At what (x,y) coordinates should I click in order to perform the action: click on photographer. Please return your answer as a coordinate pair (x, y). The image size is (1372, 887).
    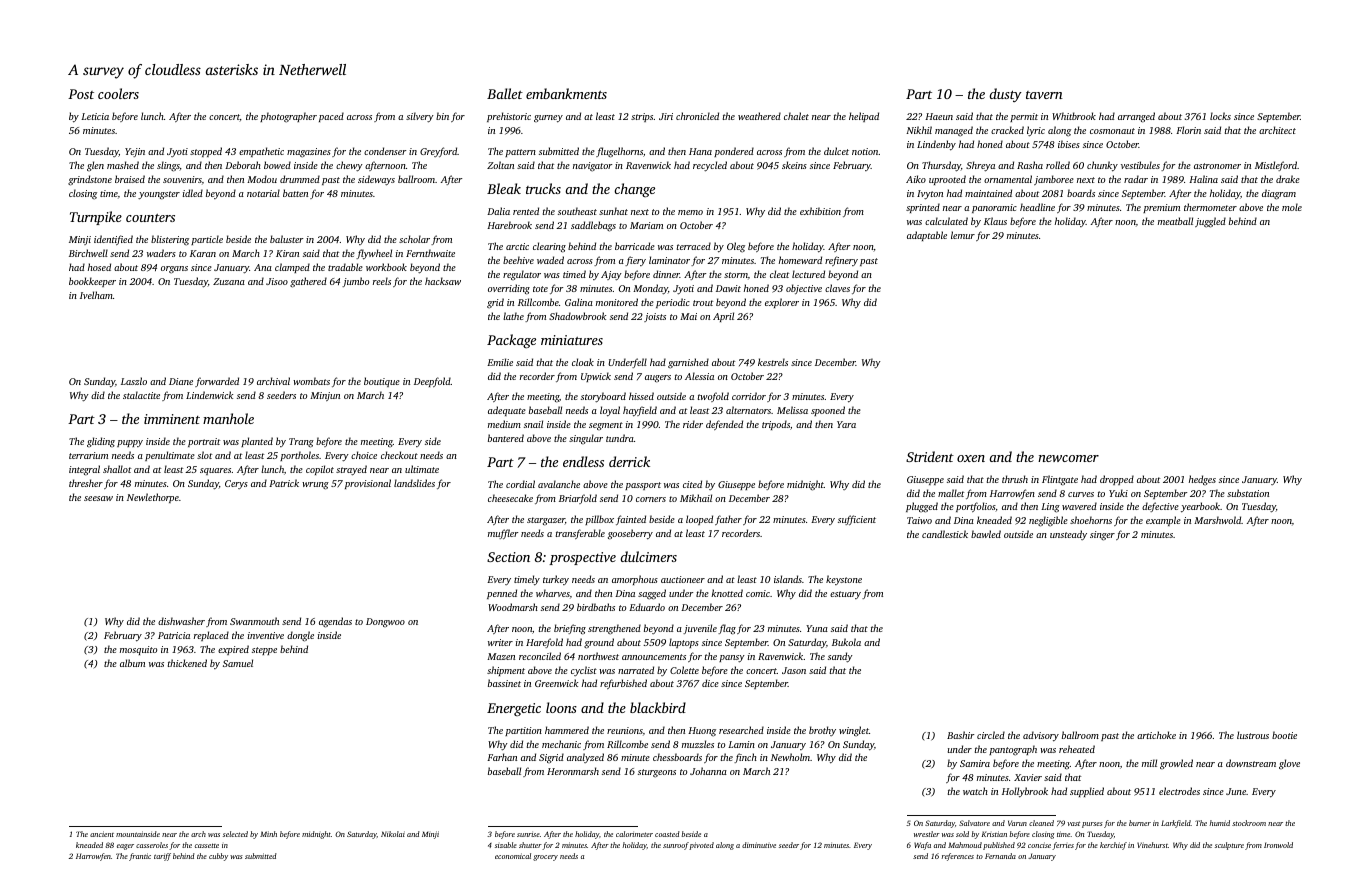
    Looking at the image, I should click on (288, 117).
